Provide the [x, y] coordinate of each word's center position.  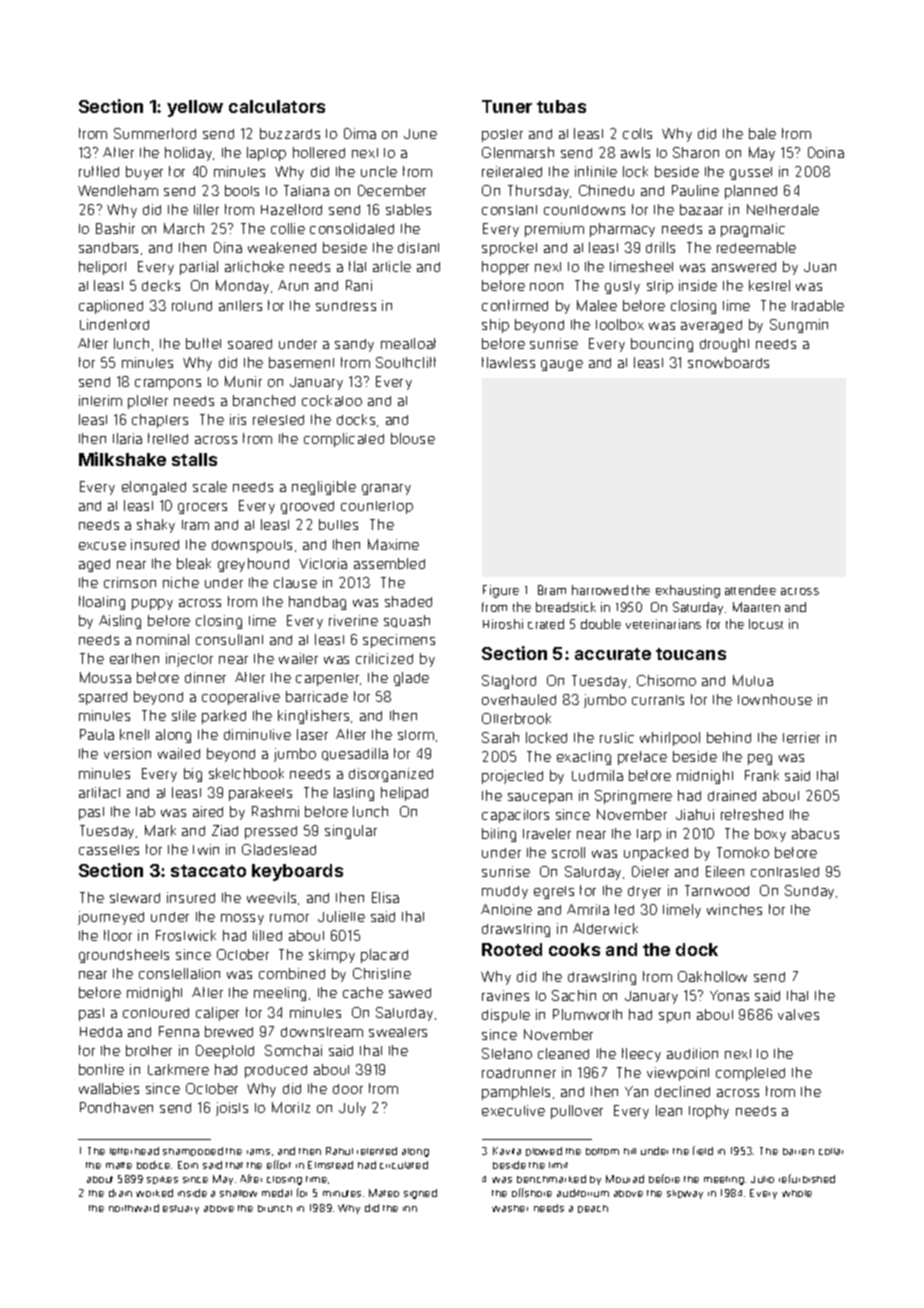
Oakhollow [712, 976]
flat [357, 266]
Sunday [809, 892]
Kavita [507, 1151]
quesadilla [355, 754]
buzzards [290, 133]
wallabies [109, 1088]
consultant [229, 639]
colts [637, 133]
